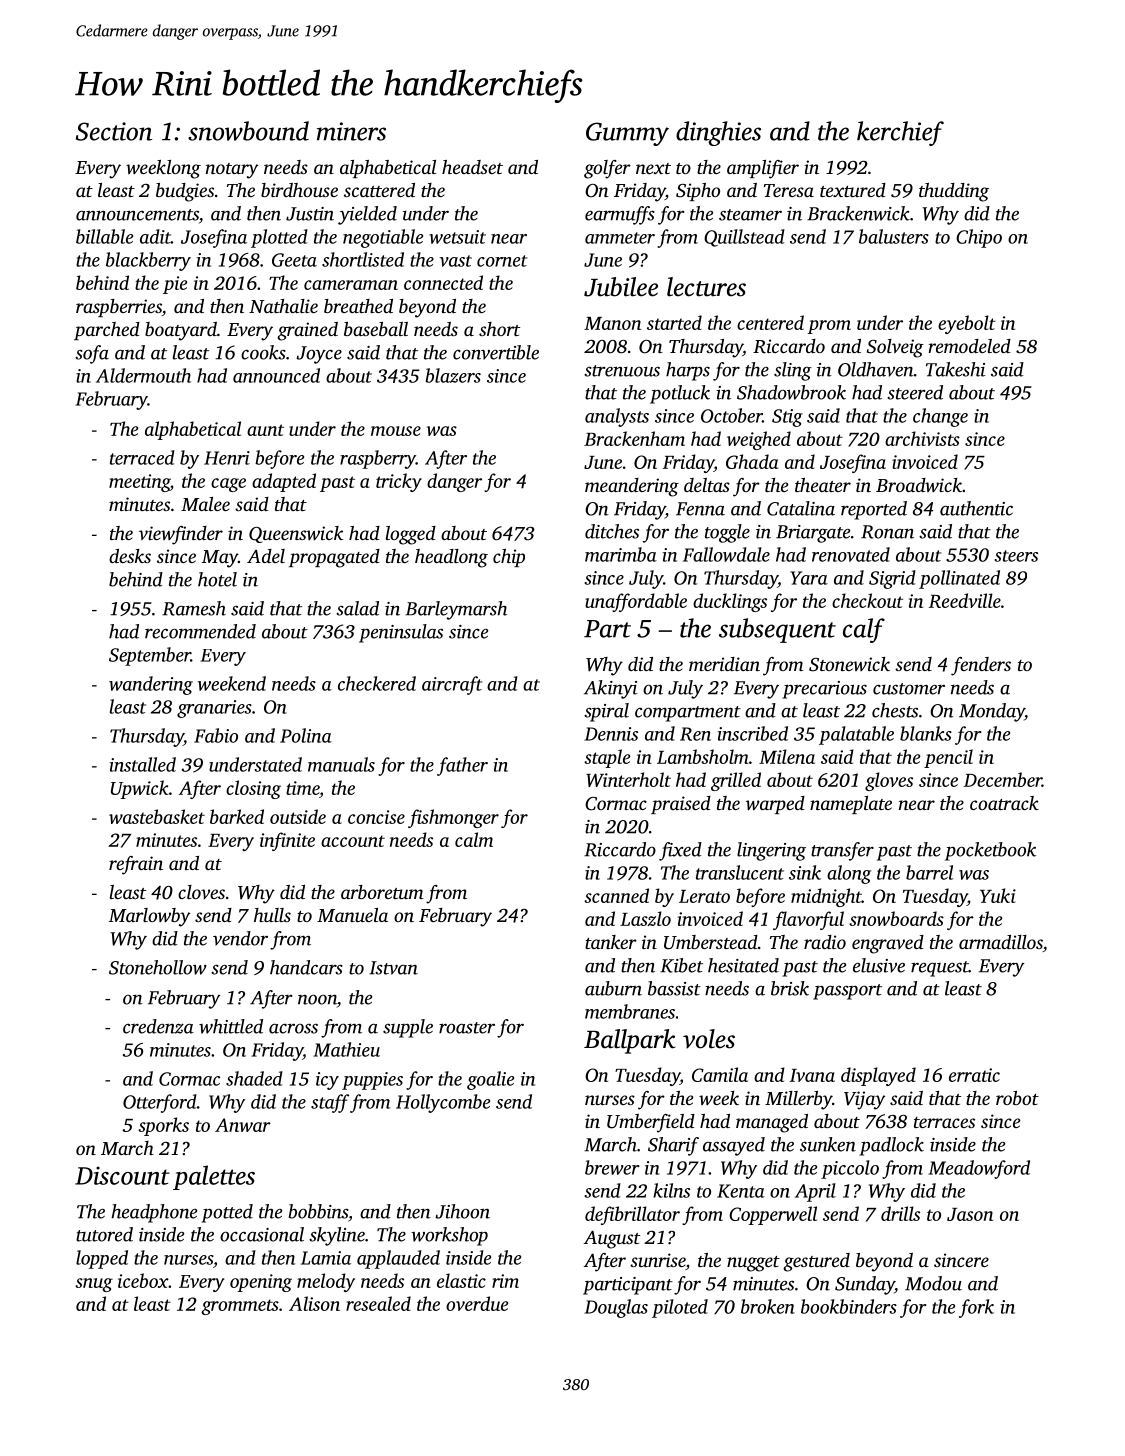 The height and width of the screenshot is (1456, 1125). What do you see at coordinates (630, 1041) in the screenshot?
I see `Ballpark` at bounding box center [630, 1041].
